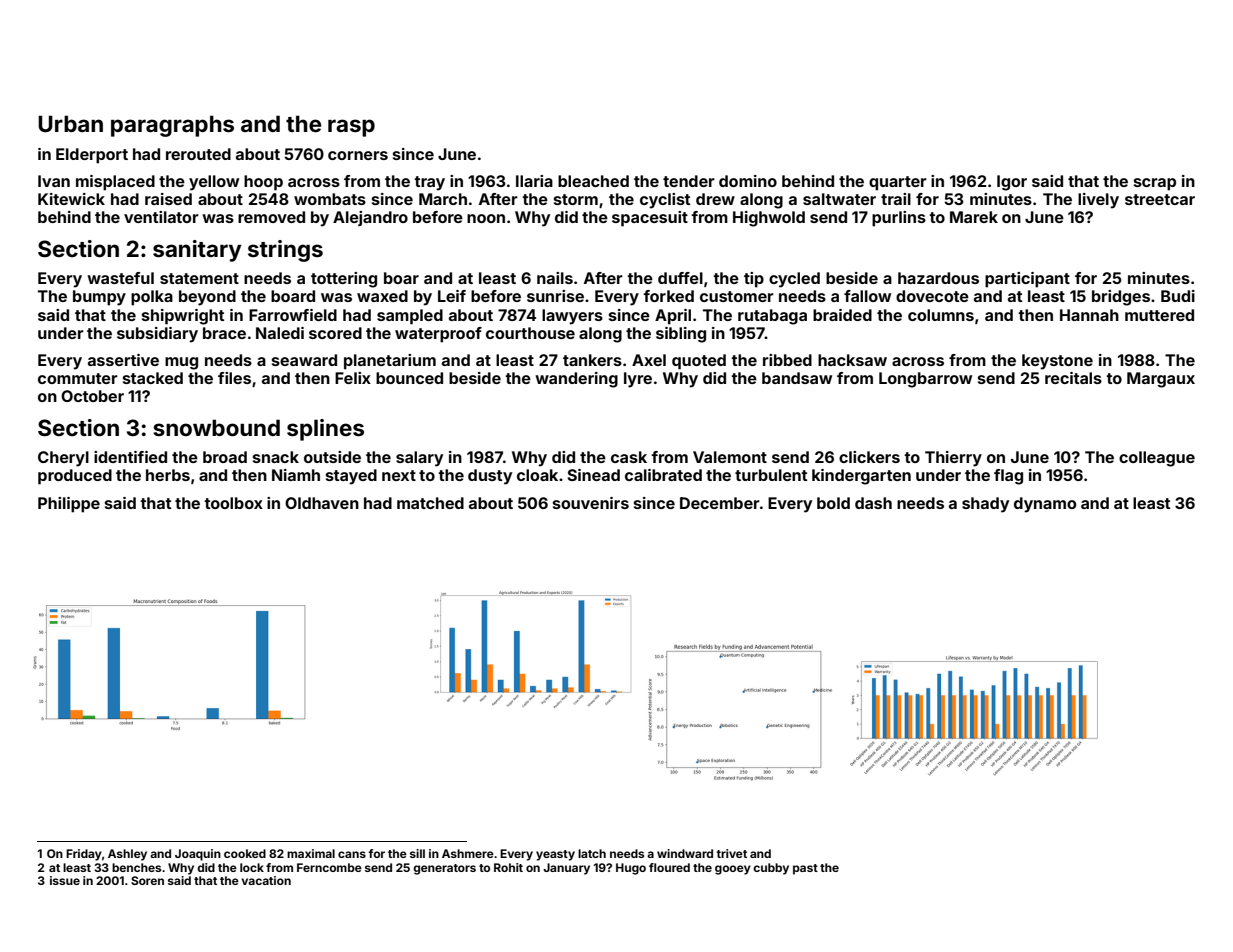  Describe the element at coordinates (70, 123) in the document. I see `Urban` at that location.
